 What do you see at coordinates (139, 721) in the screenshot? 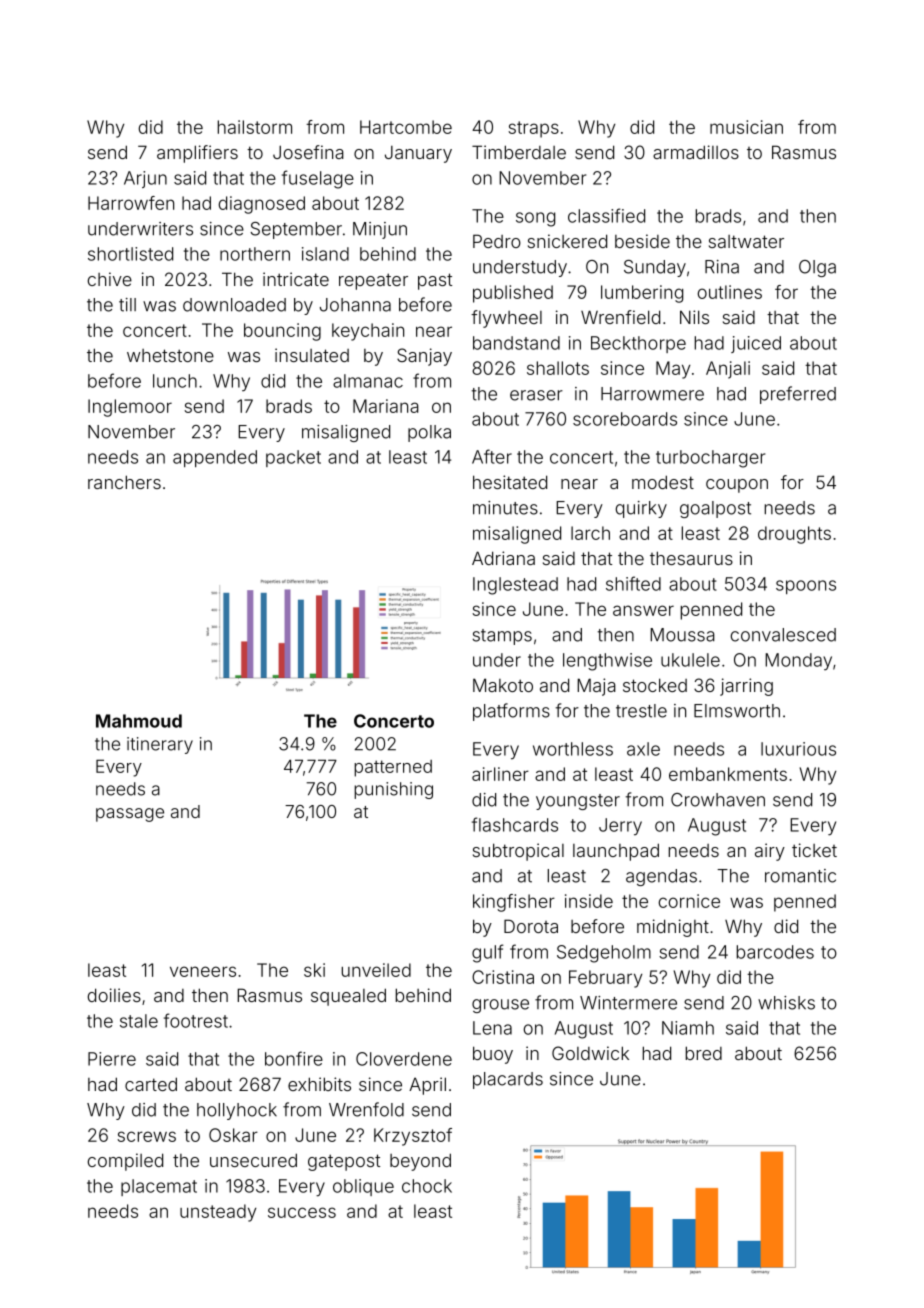
I see `Mahmoud` at bounding box center [139, 721].
